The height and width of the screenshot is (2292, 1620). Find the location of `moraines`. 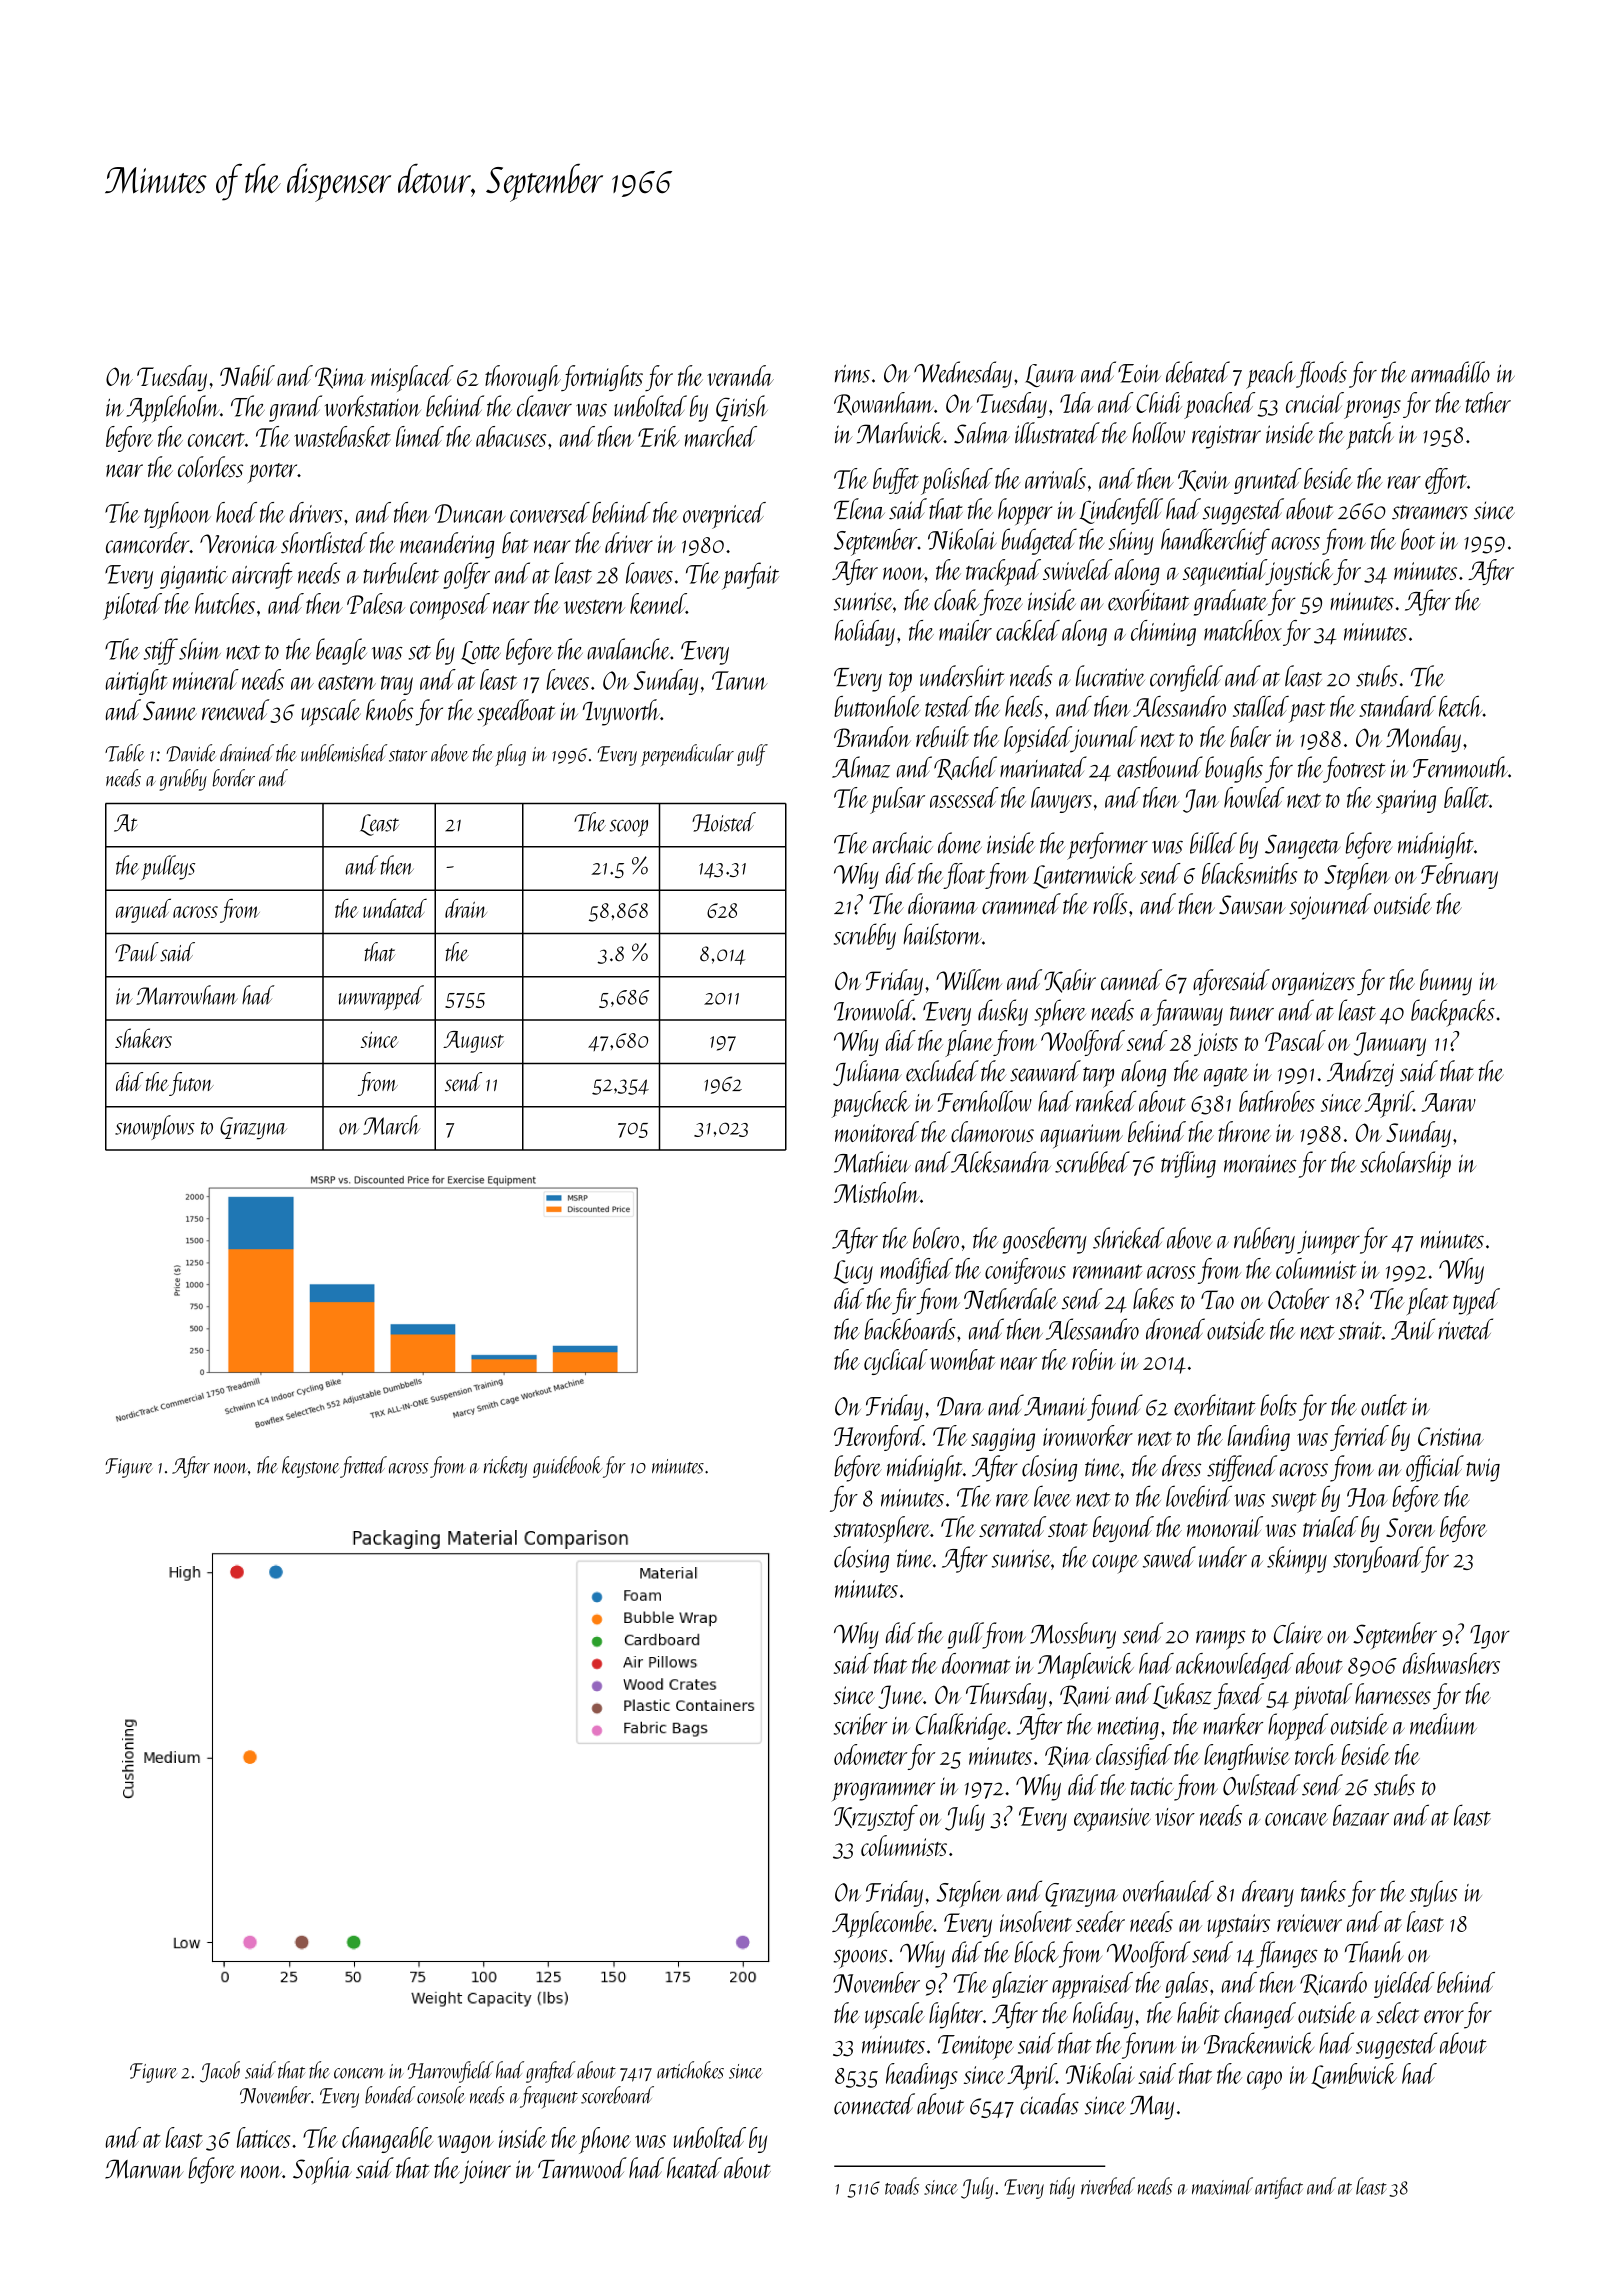

moraines is located at coordinates (1260, 1164).
